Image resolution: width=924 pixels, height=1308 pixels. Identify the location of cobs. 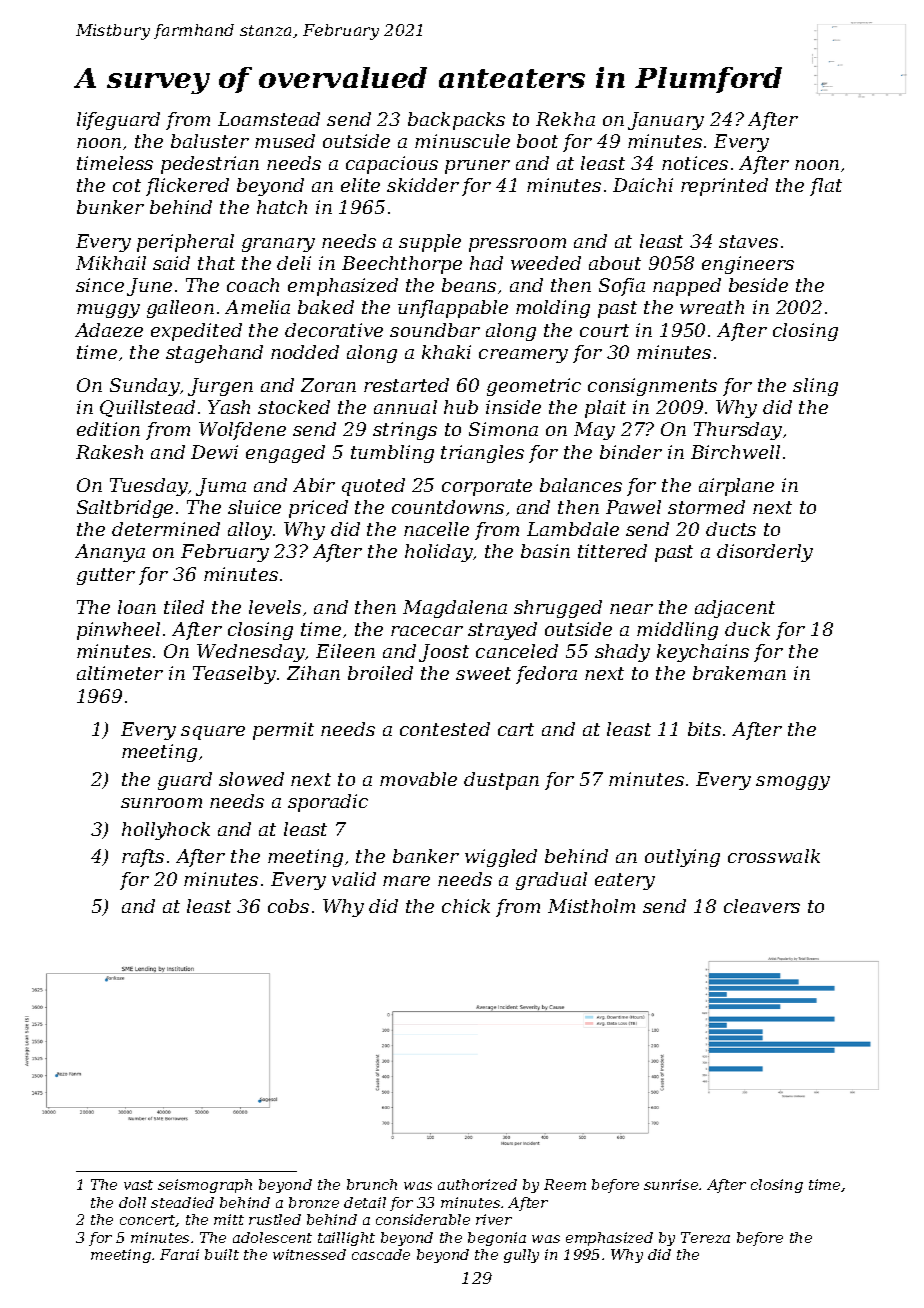
(288, 906).
